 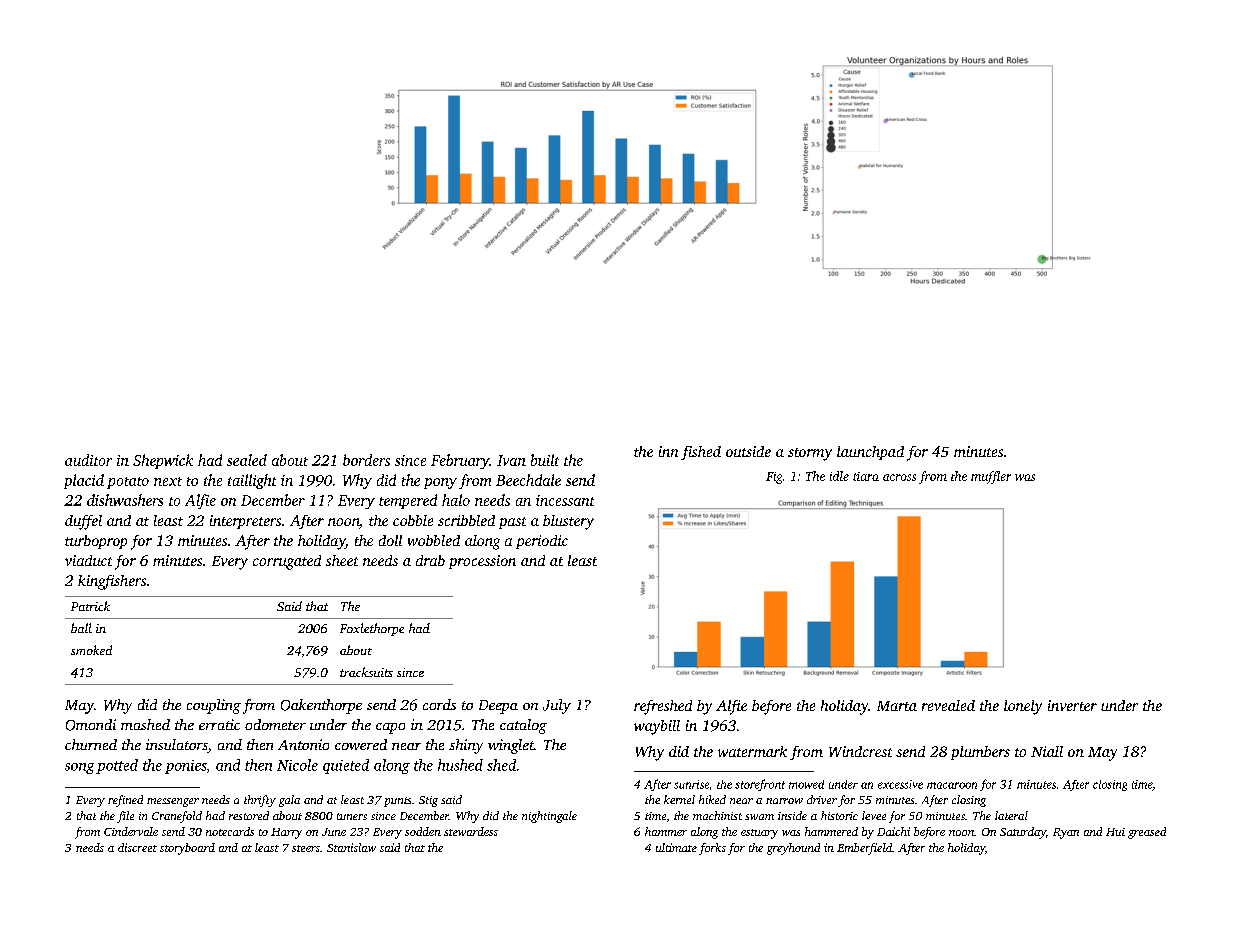 What do you see at coordinates (991, 477) in the screenshot?
I see `muffler` at bounding box center [991, 477].
